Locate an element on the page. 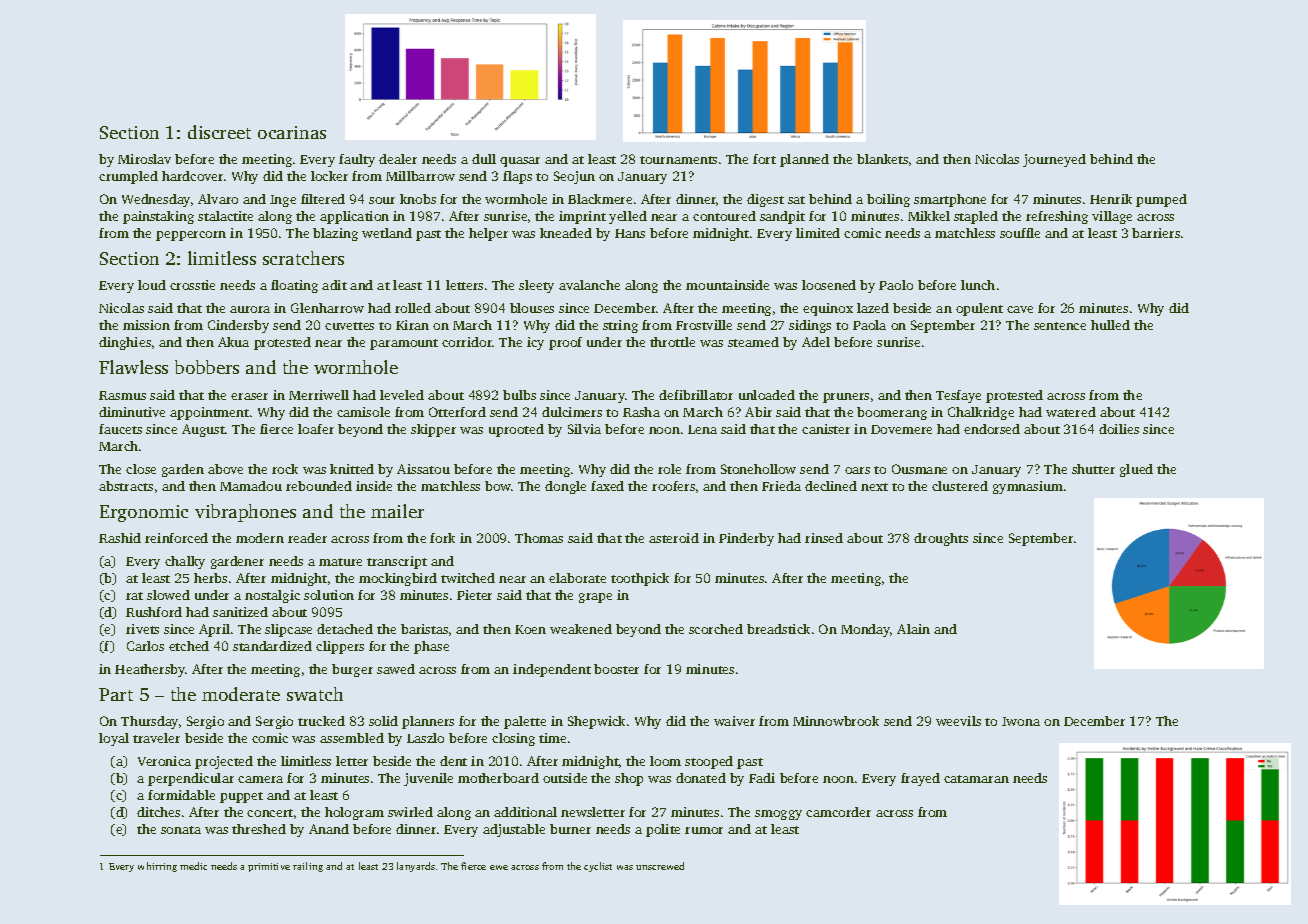  painstaking is located at coordinates (158, 217).
